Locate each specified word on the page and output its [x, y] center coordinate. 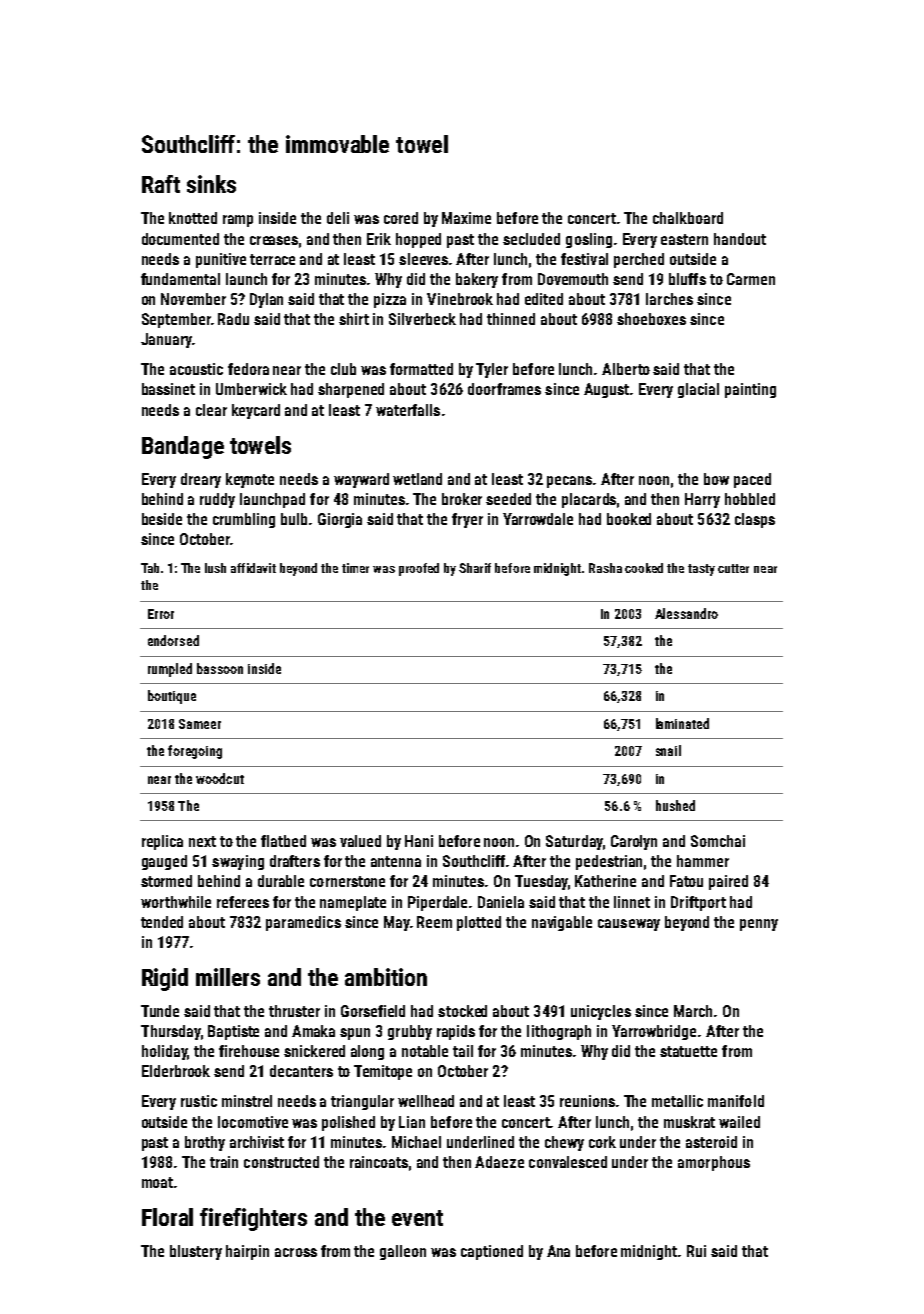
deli [338, 218]
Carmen [751, 279]
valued [360, 841]
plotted [479, 923]
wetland [417, 479]
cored [401, 218]
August [606, 390]
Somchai [718, 841]
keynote [250, 480]
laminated [682, 723]
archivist [257, 1142]
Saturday [574, 842]
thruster [294, 1011]
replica [162, 842]
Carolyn [634, 842]
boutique [172, 697]
